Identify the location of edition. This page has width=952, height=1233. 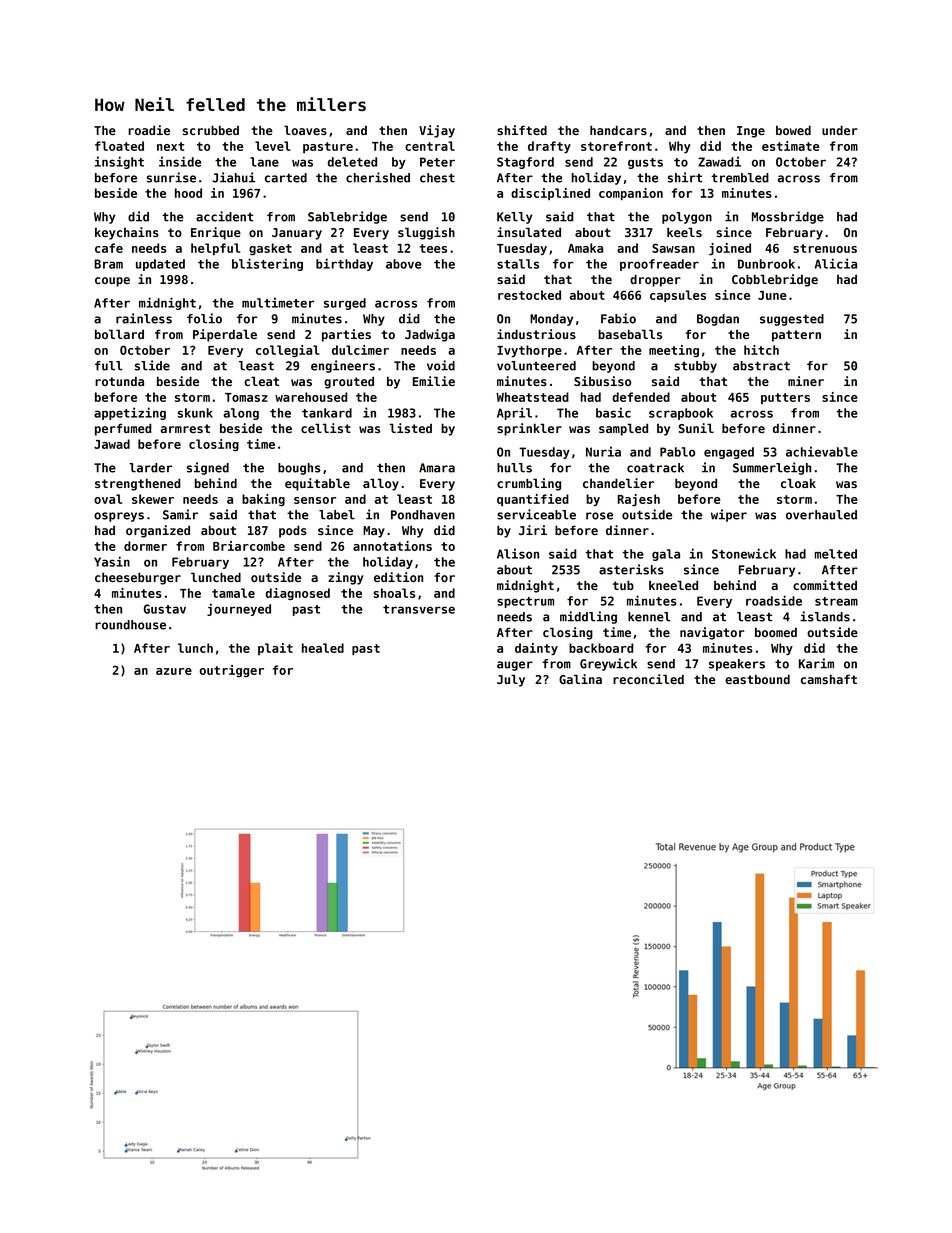
(398, 577).
